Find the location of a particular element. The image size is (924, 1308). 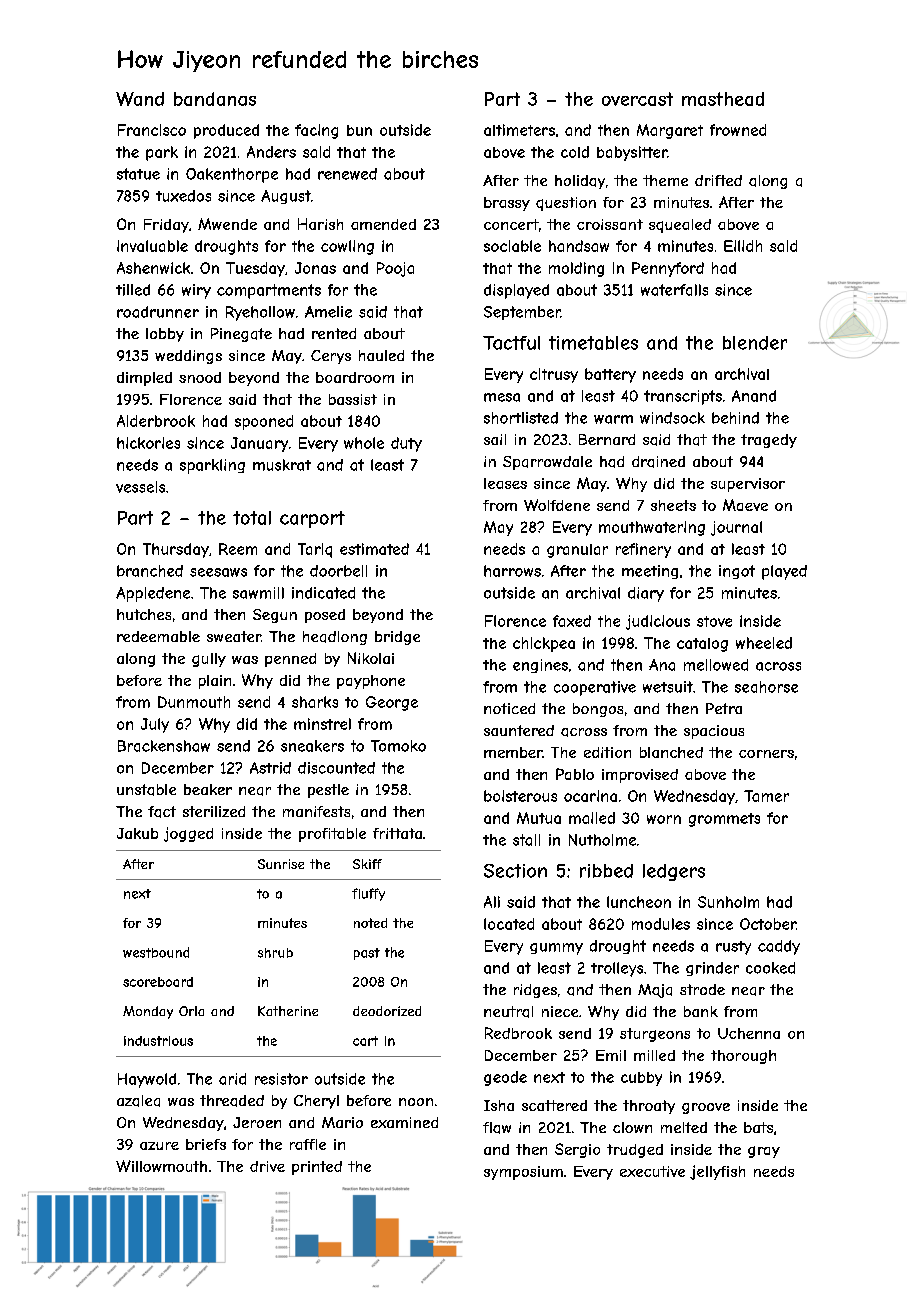

brassy is located at coordinates (507, 204).
